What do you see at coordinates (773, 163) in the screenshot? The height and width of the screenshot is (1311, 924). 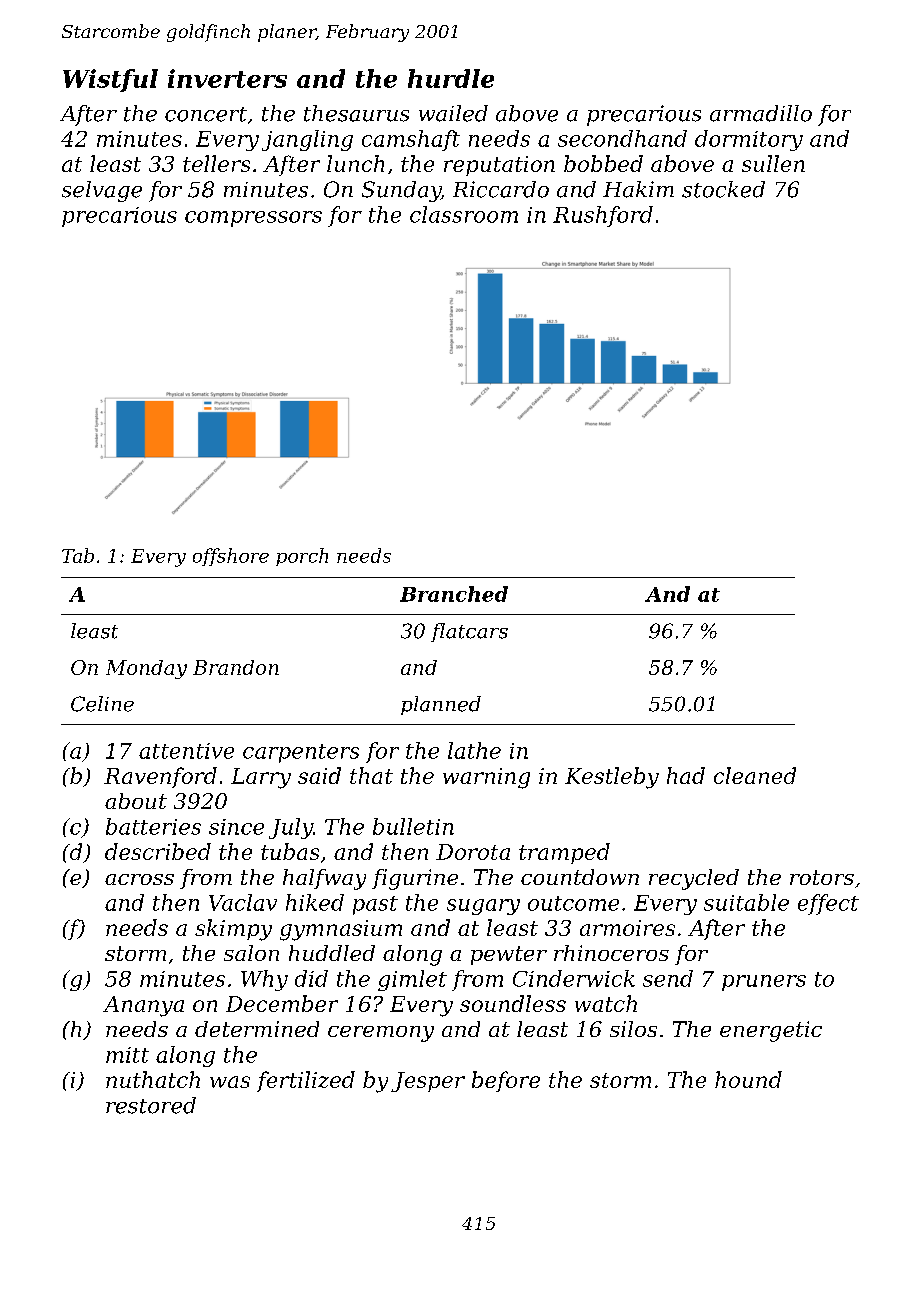 I see `sullen` at bounding box center [773, 163].
